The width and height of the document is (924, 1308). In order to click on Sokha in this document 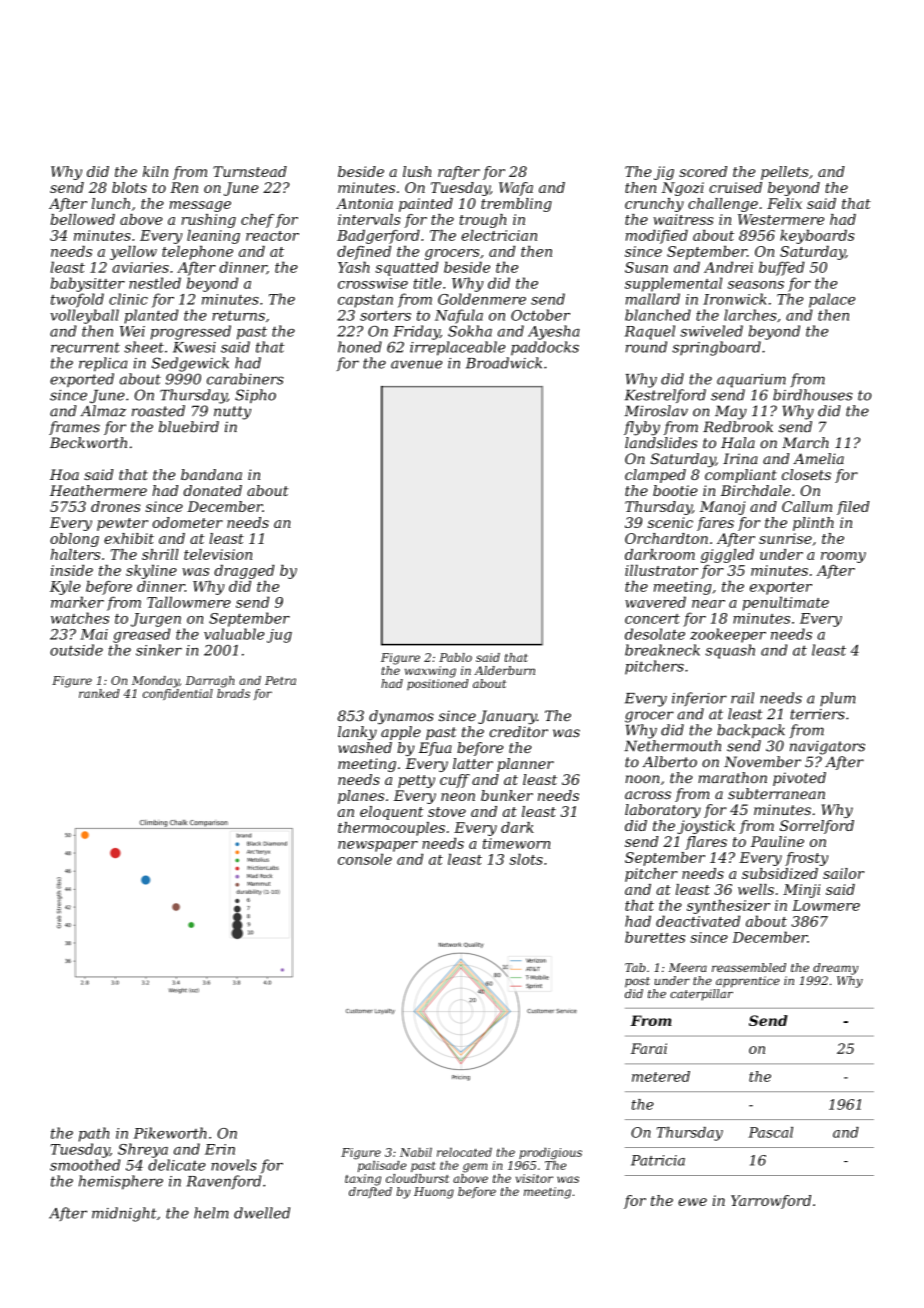, I will do `click(470, 331)`.
